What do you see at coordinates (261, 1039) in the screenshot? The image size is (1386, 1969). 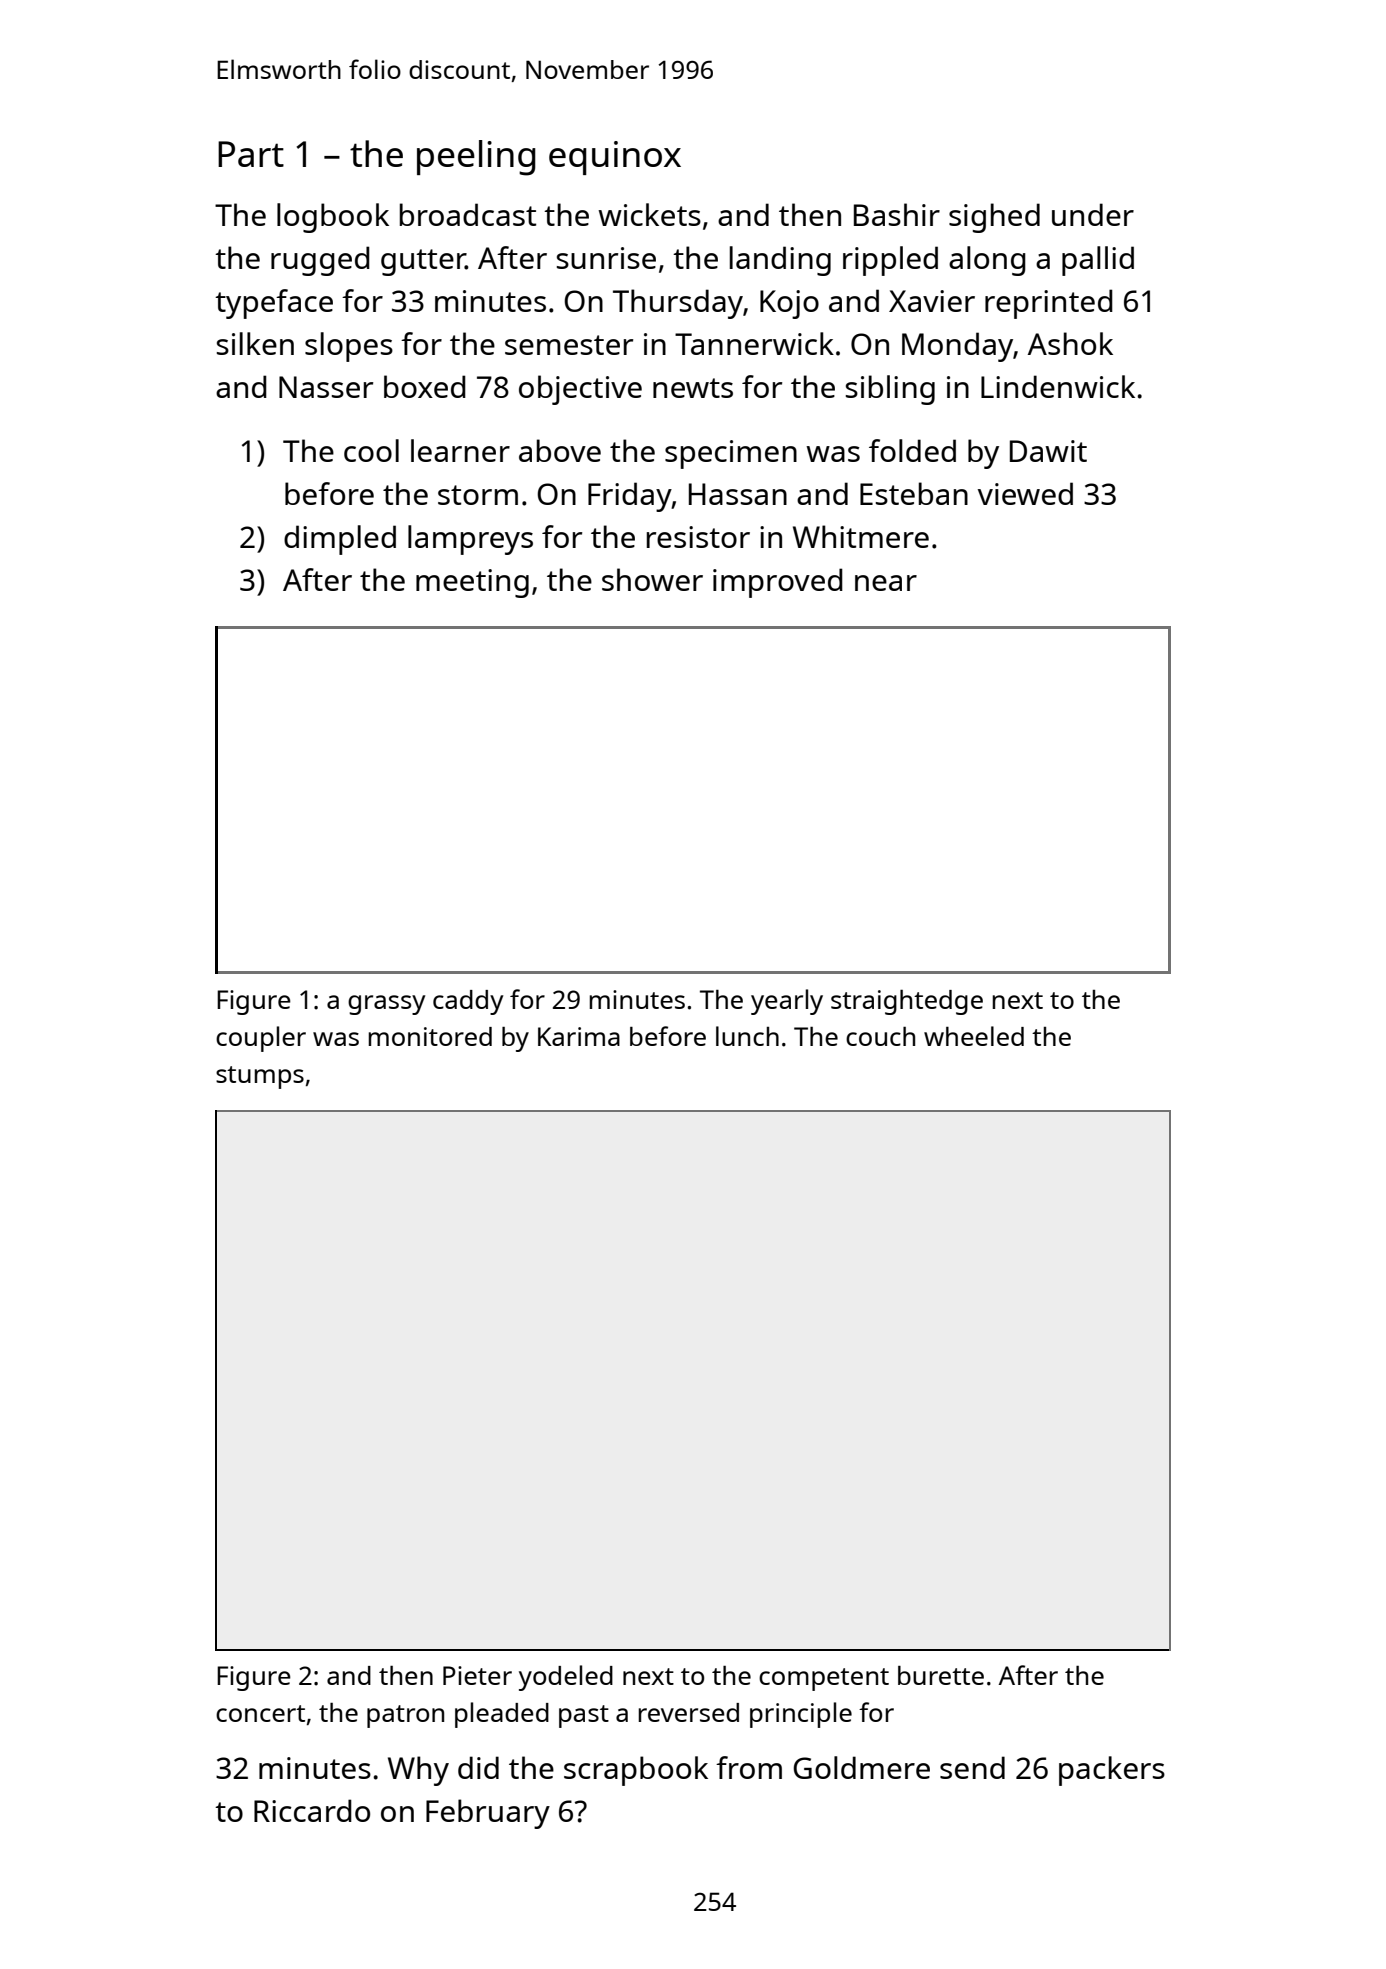 I see `coupler` at bounding box center [261, 1039].
